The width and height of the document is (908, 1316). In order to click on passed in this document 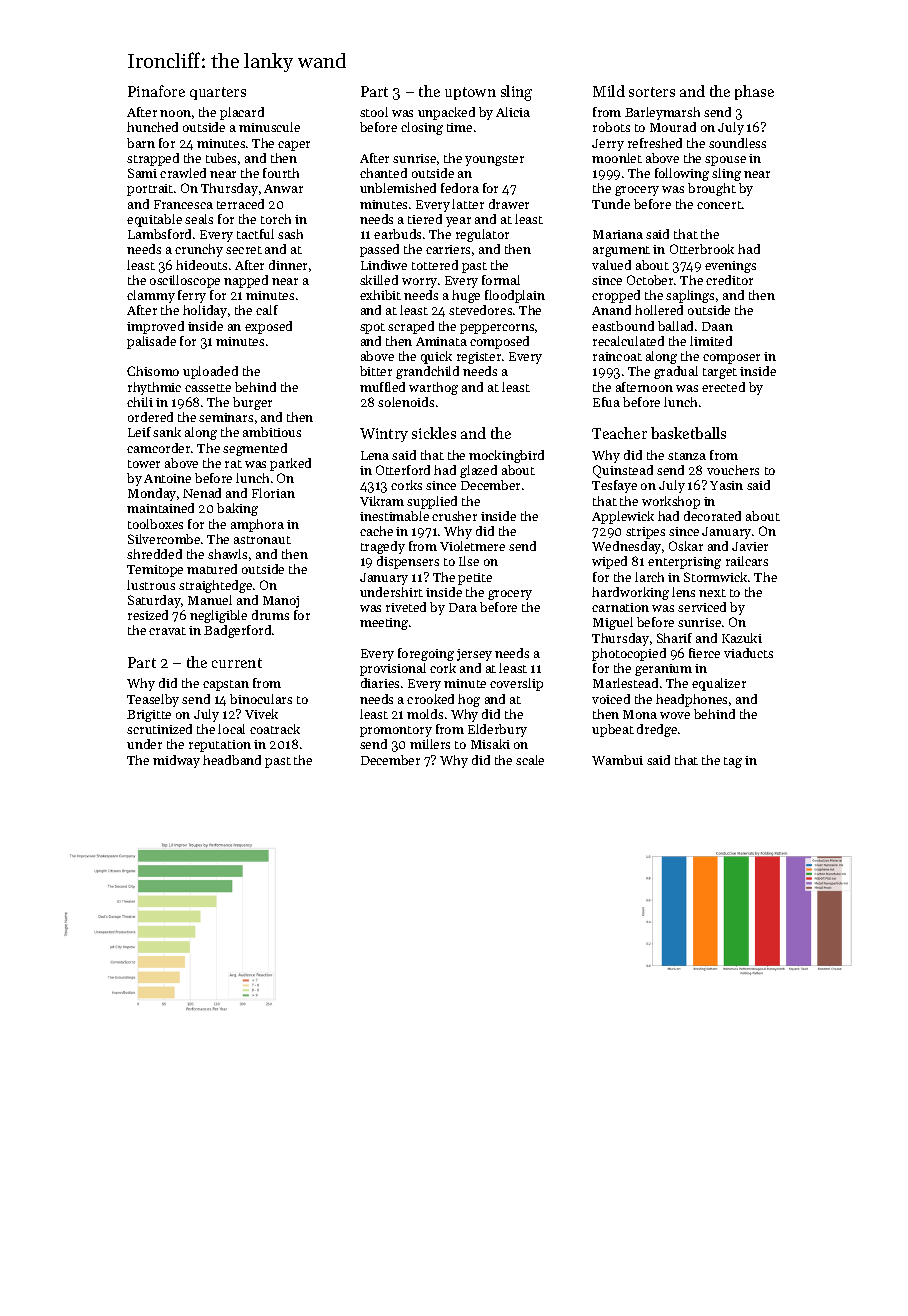, I will do `click(379, 250)`.
